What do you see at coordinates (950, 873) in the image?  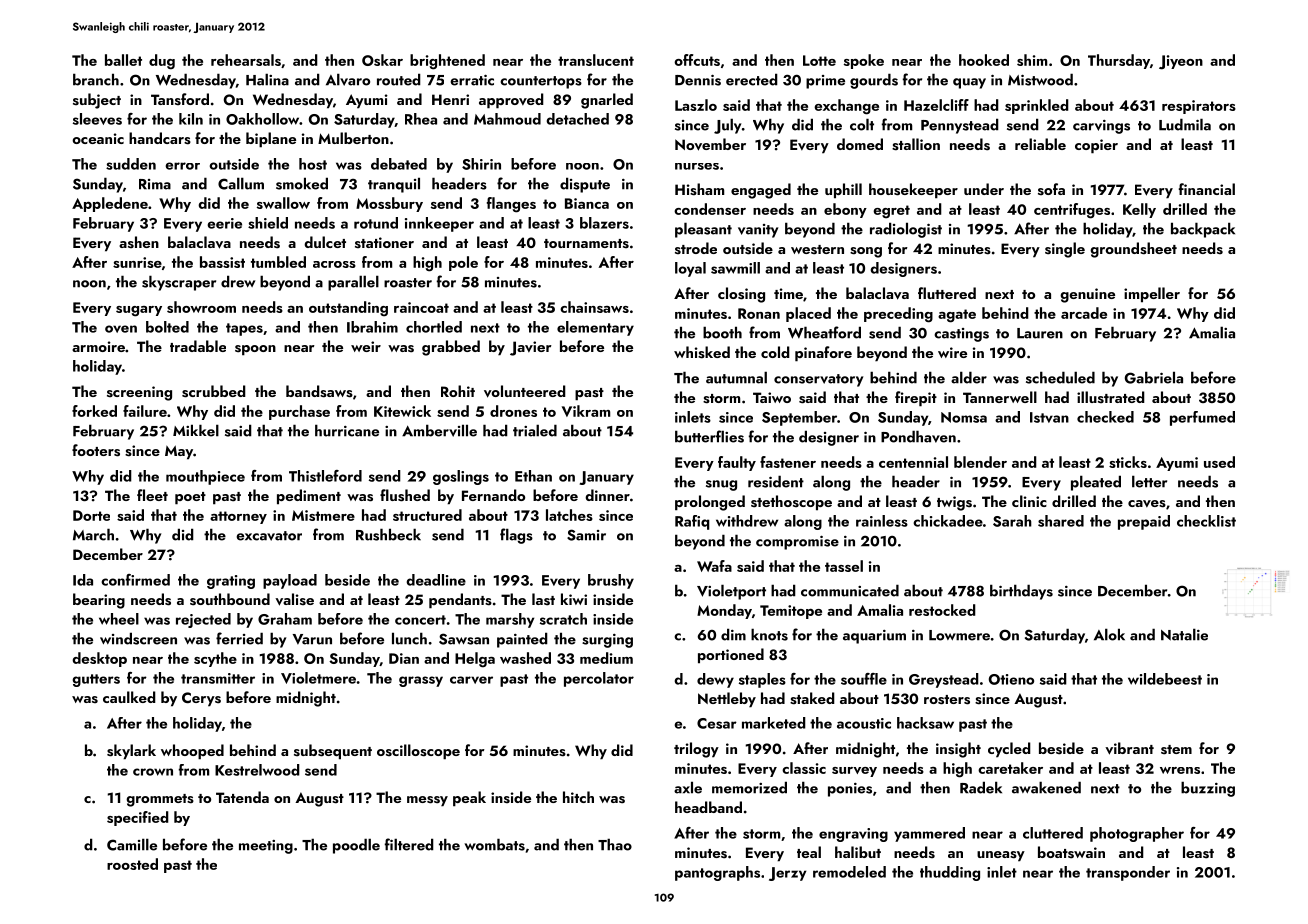 I see `thudding` at bounding box center [950, 873].
